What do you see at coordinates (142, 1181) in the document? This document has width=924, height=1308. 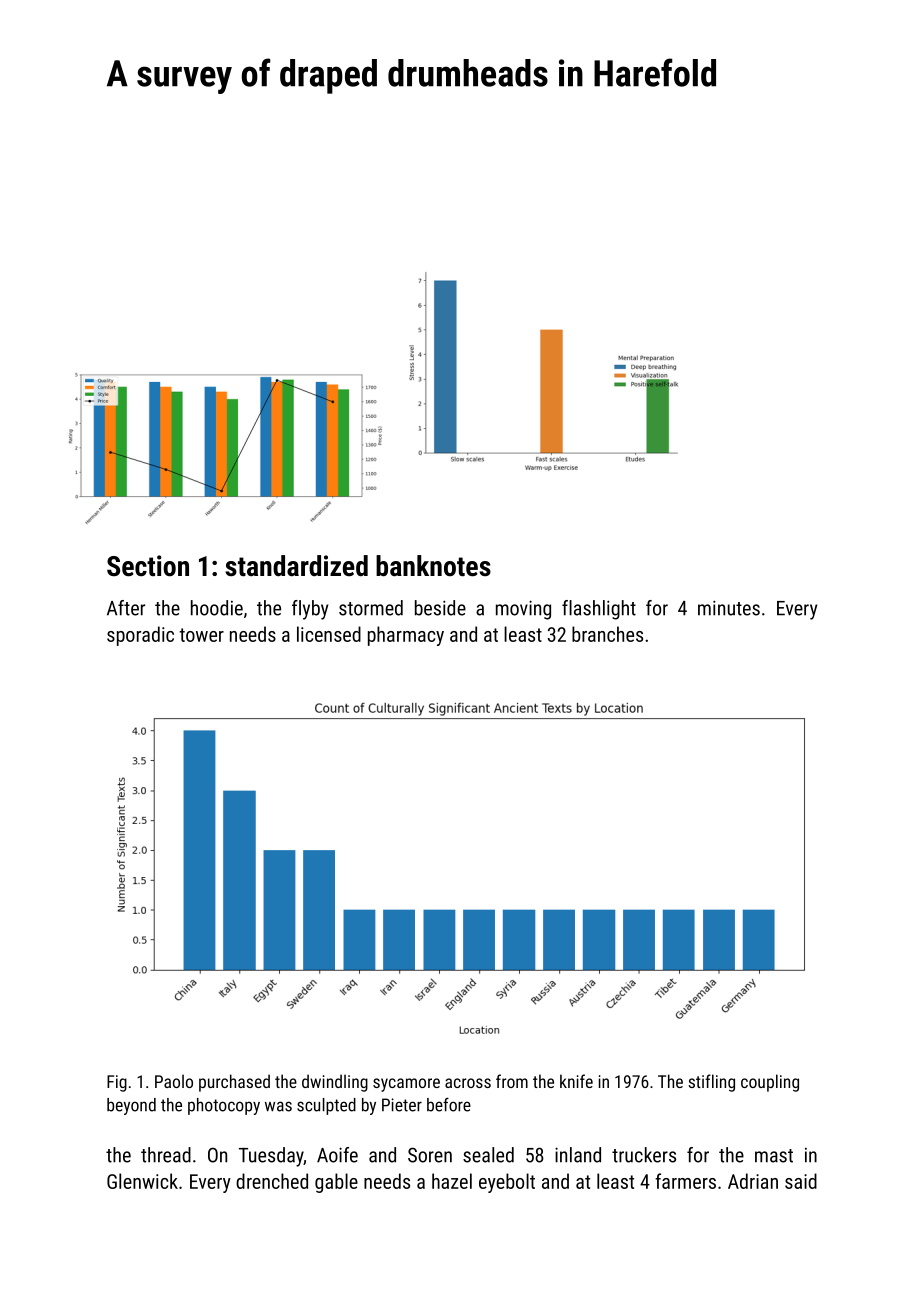 I see `Glenwick` at bounding box center [142, 1181].
